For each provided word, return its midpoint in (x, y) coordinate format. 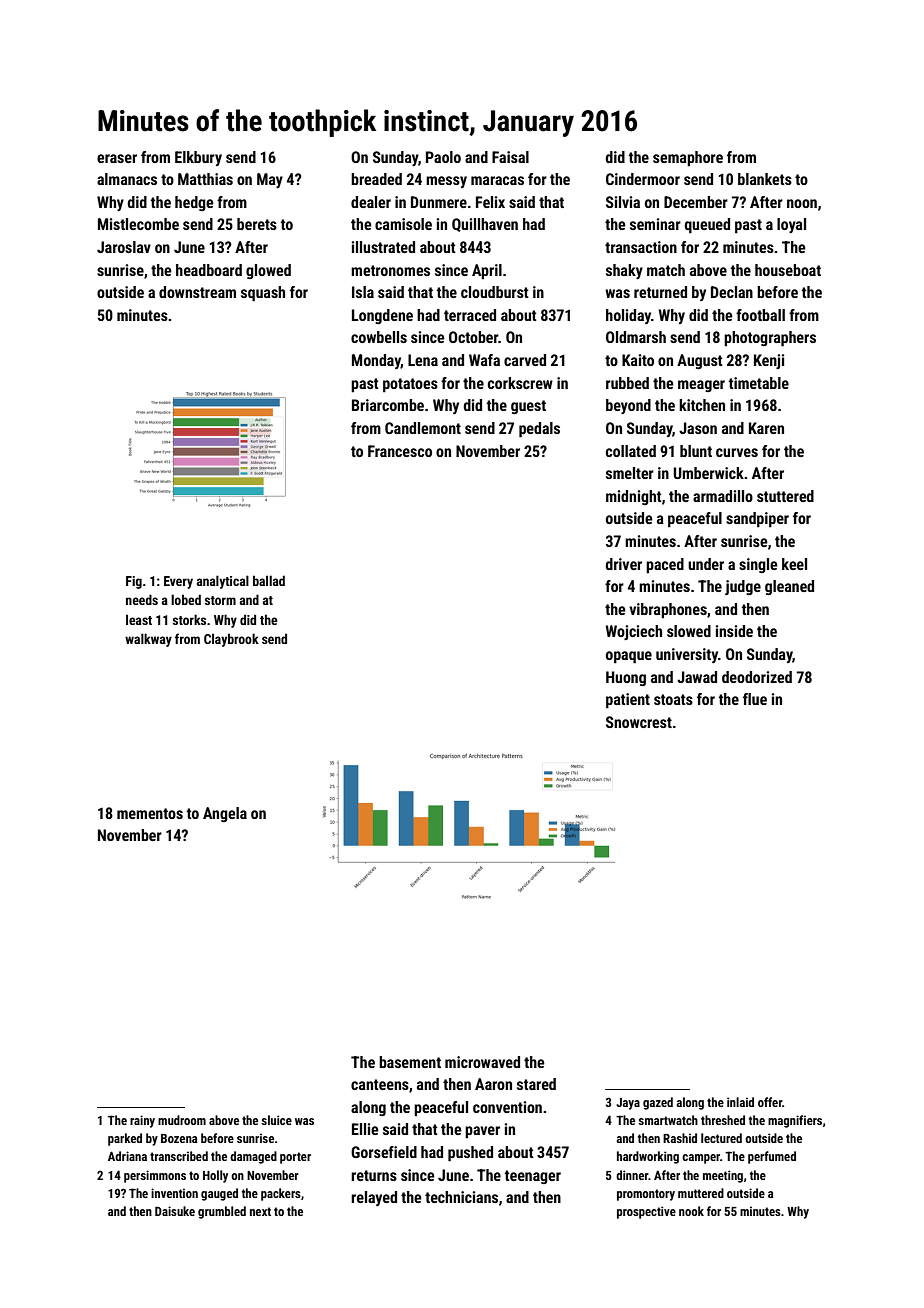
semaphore (688, 159)
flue (755, 699)
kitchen (702, 405)
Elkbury (198, 158)
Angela (225, 814)
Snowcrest (639, 722)
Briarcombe (388, 405)
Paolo (443, 157)
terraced (470, 315)
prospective (646, 1212)
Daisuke (175, 1211)
